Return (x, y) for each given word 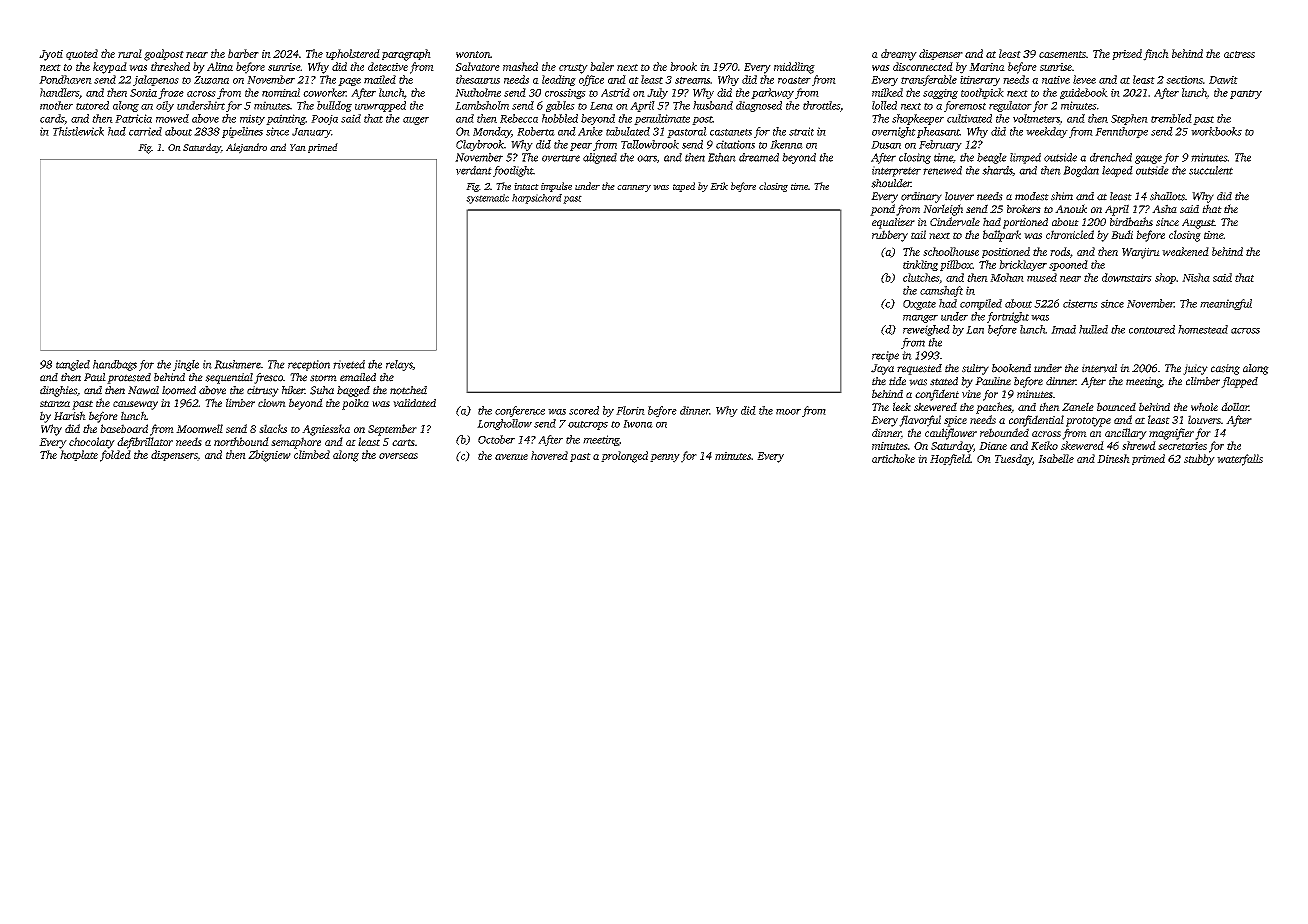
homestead (1203, 329)
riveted (349, 364)
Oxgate (919, 305)
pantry (1246, 94)
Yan (298, 147)
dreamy (899, 55)
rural (130, 53)
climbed (312, 454)
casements (1062, 54)
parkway (772, 93)
